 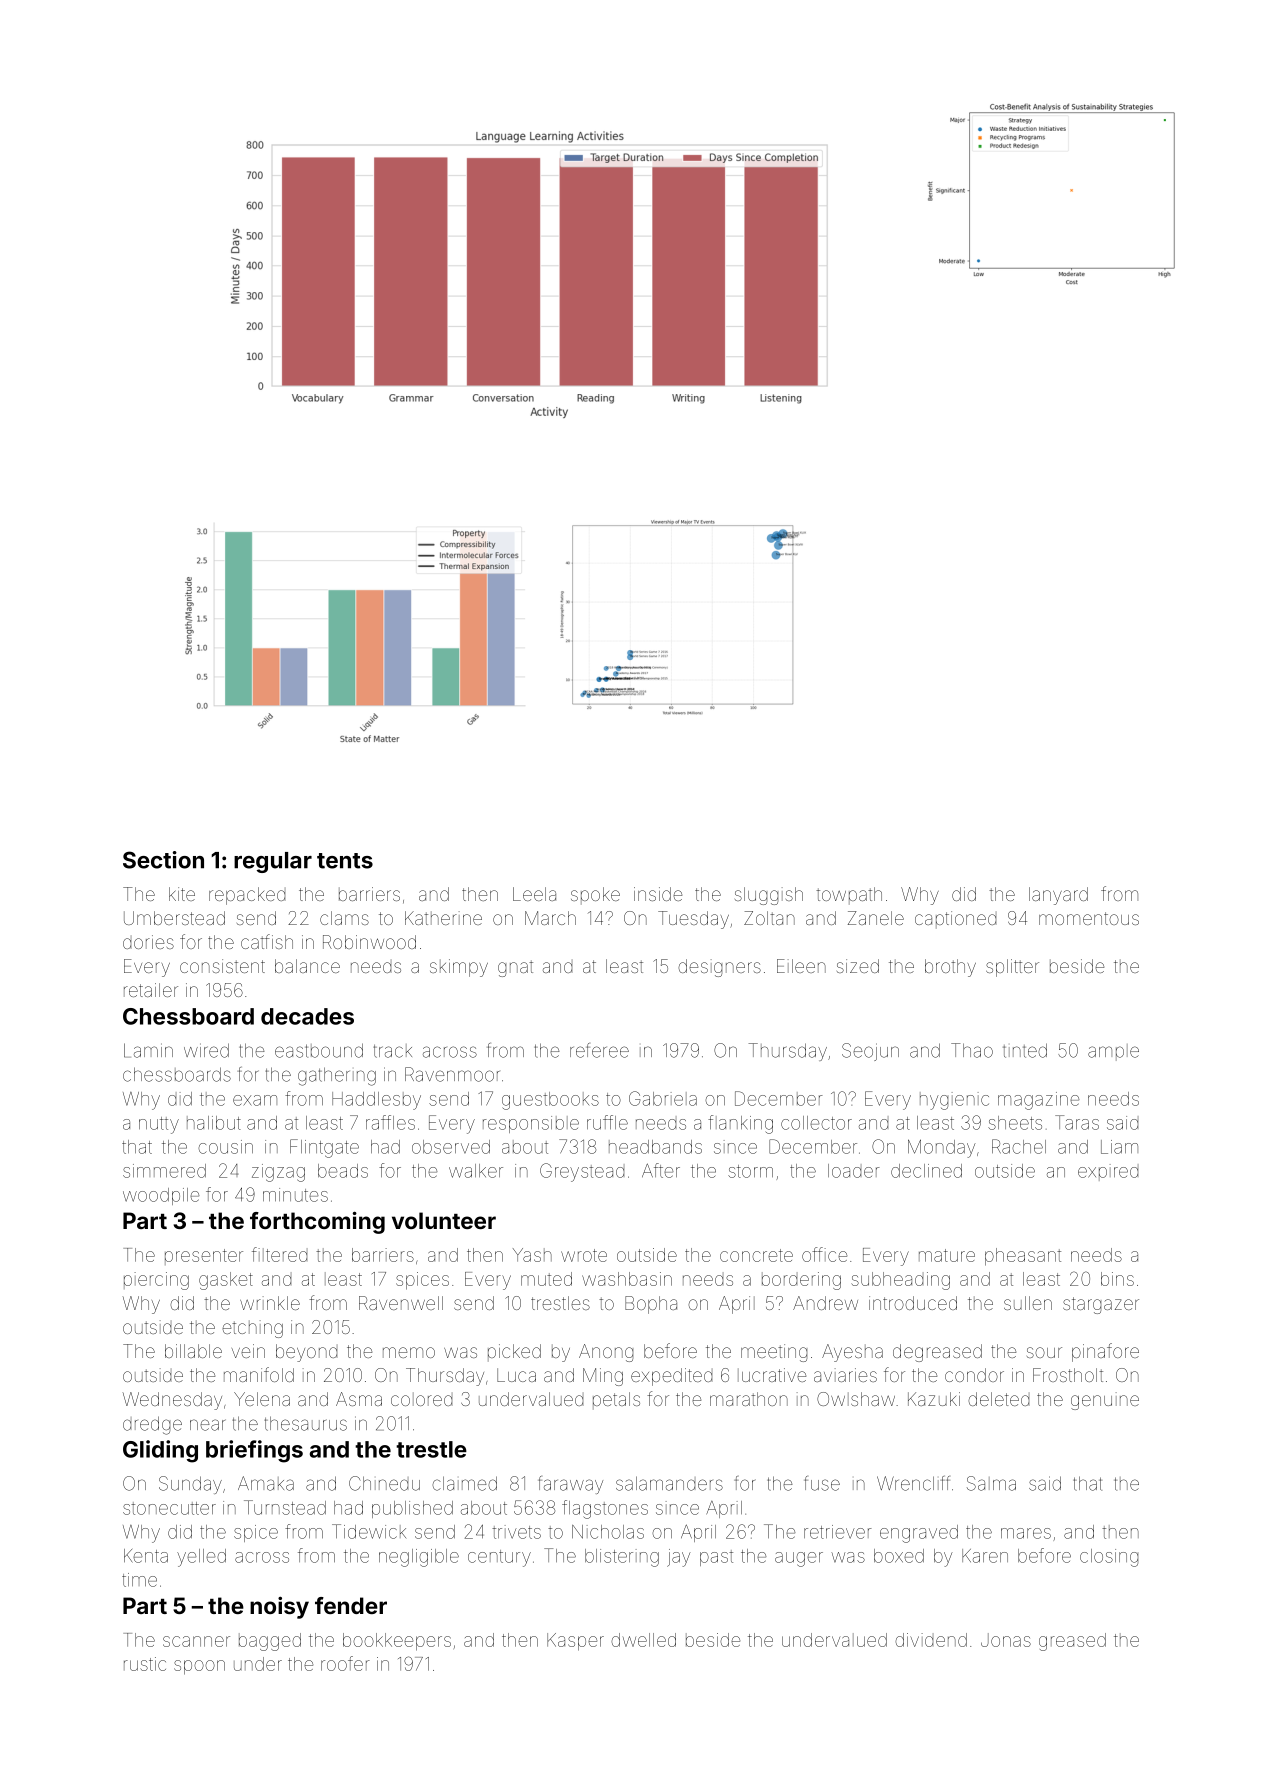 I want to click on Andrew, so click(x=825, y=1303).
